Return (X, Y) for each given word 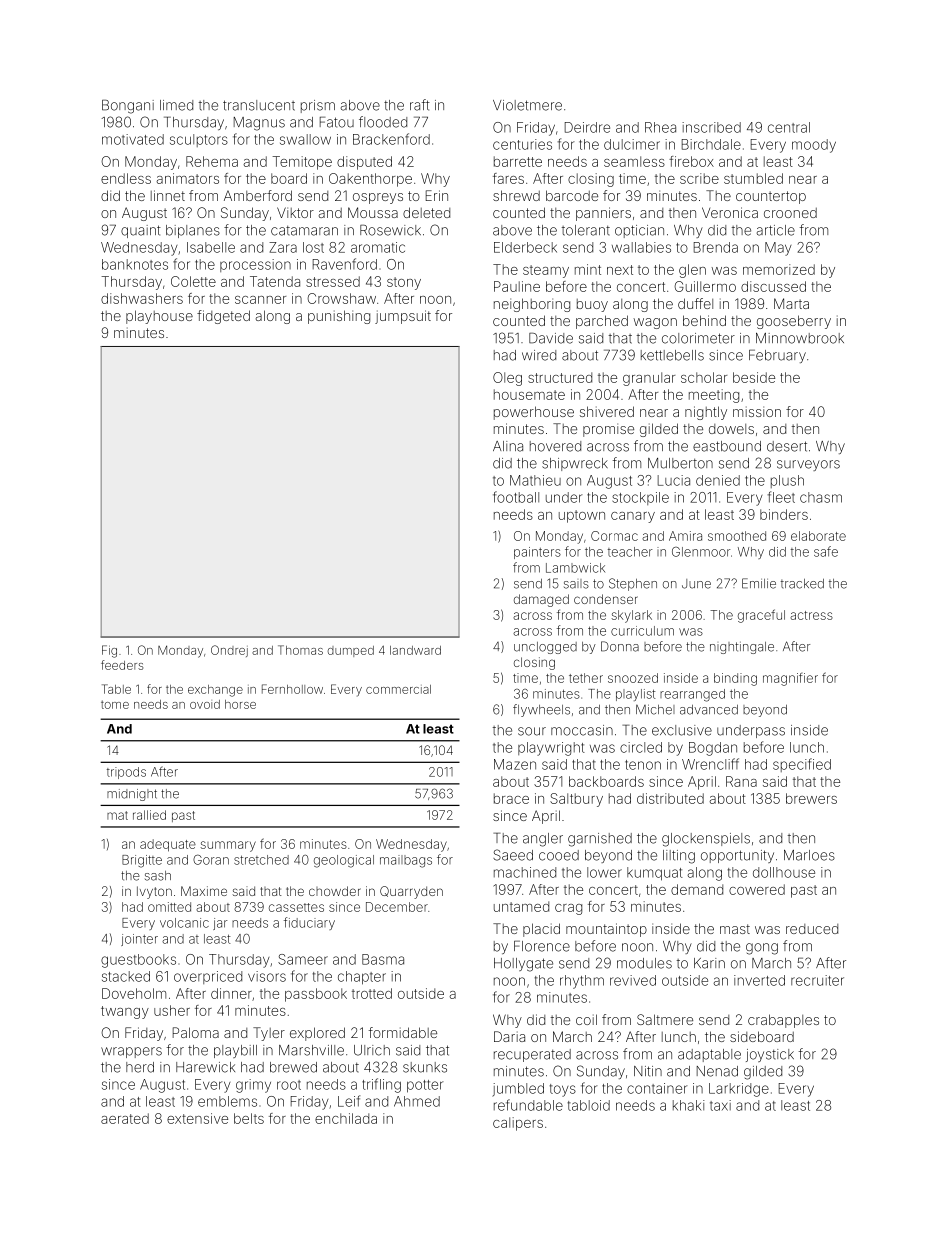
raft (420, 105)
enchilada (346, 1118)
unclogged (545, 648)
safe (826, 551)
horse (240, 704)
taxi (720, 1105)
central (789, 127)
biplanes (193, 231)
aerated (125, 1118)
